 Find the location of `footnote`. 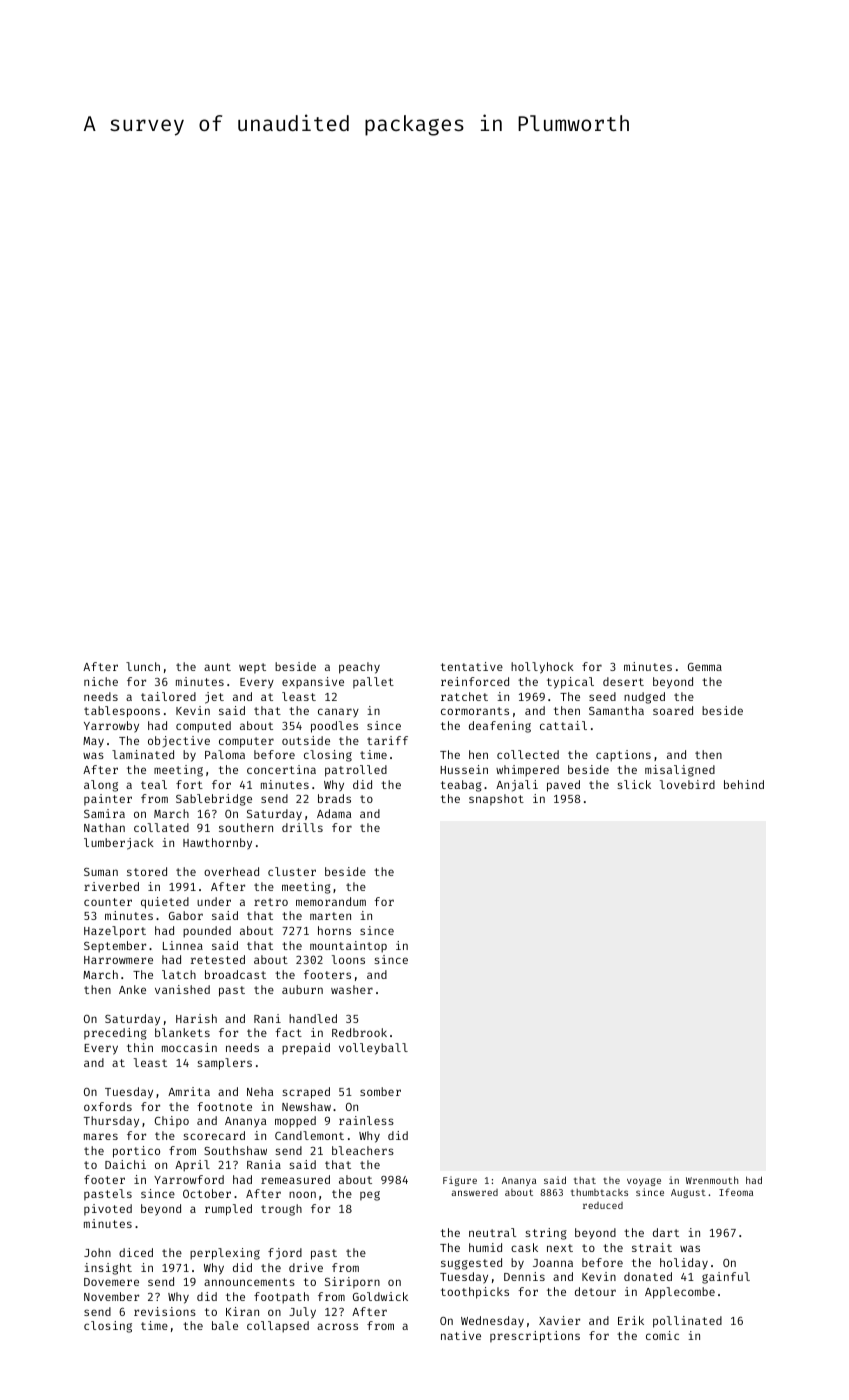

footnote is located at coordinates (224, 1106).
